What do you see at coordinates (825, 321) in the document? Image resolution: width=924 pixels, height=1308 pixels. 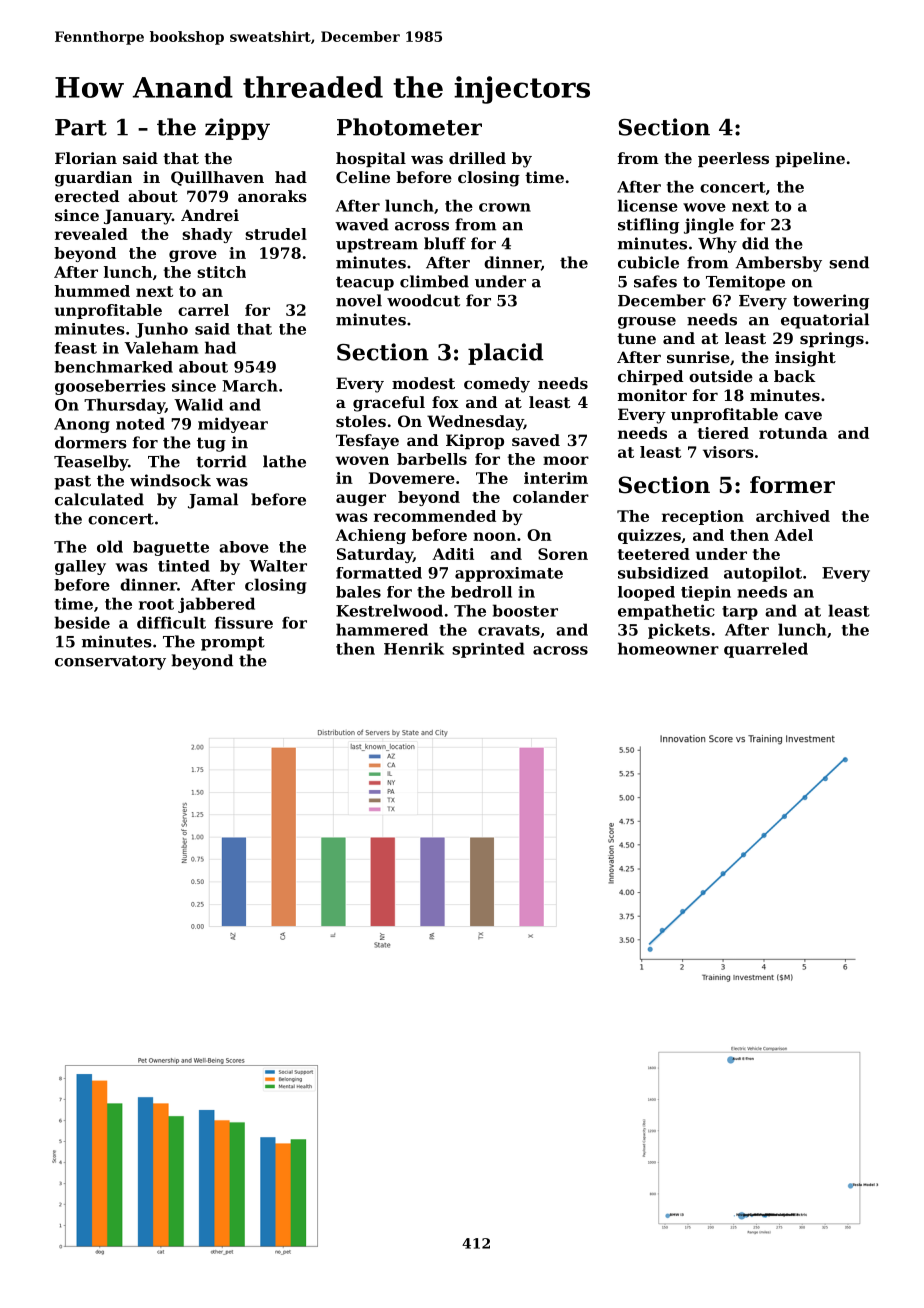 I see `equatorial` at bounding box center [825, 321].
